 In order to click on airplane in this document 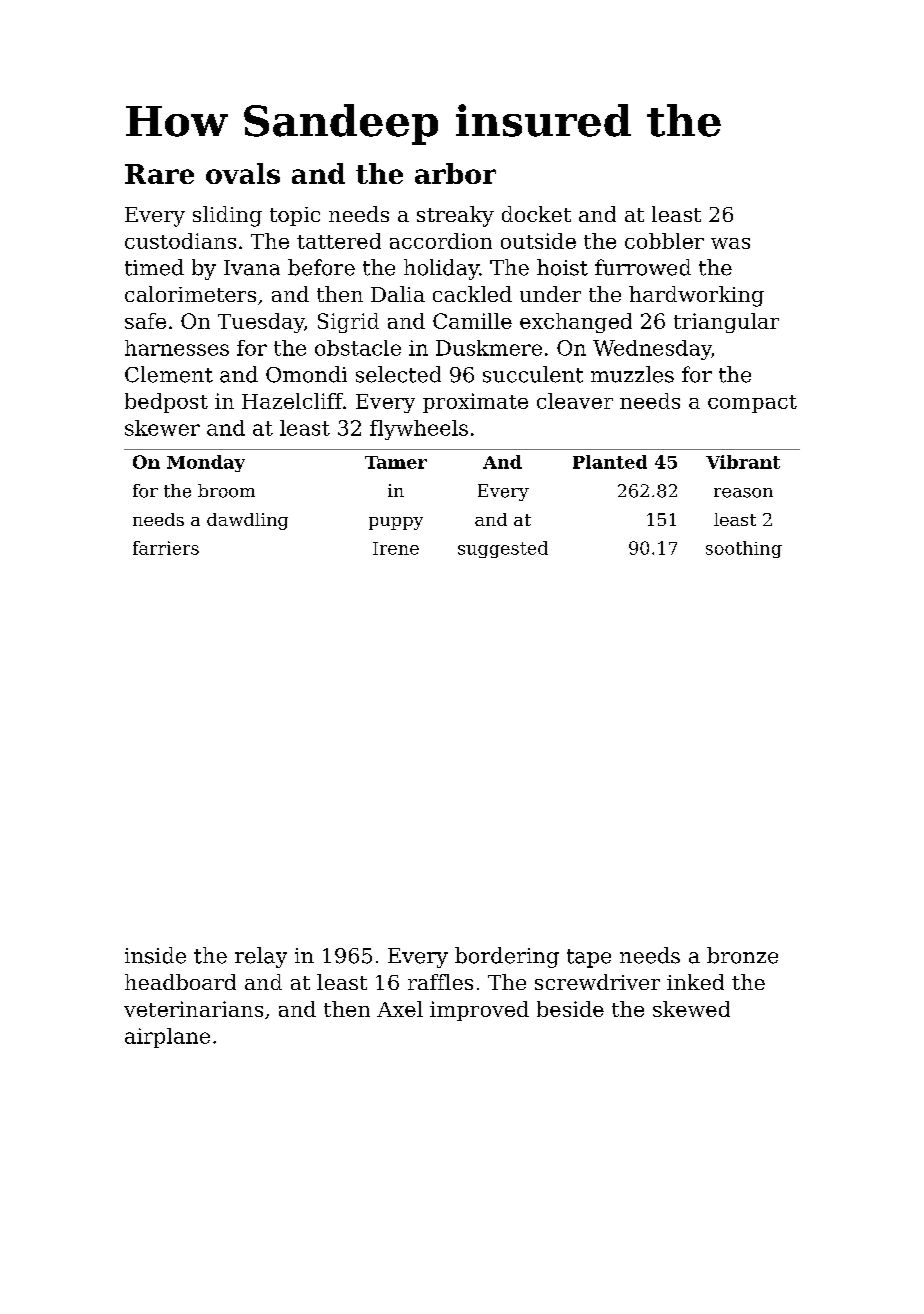, I will do `click(167, 1038)`.
